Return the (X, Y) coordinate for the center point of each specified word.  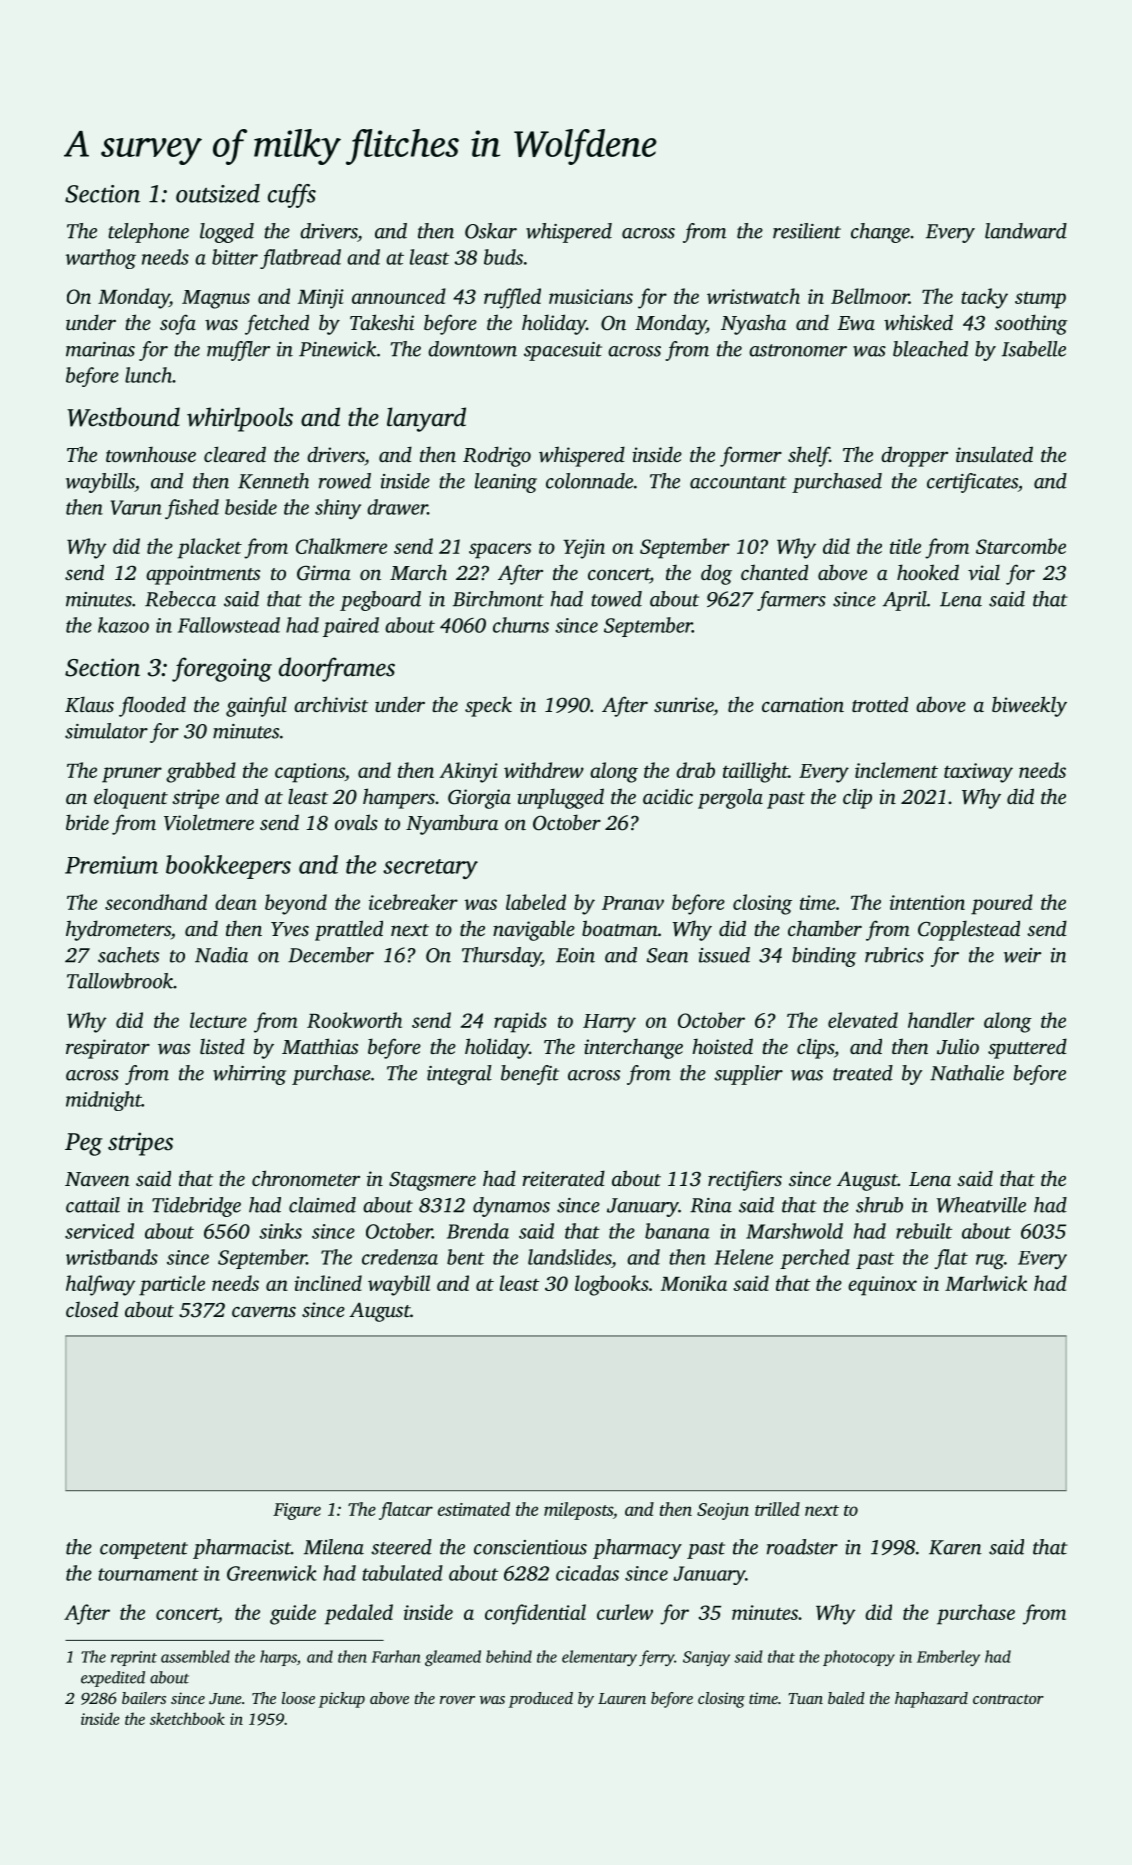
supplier (748, 1075)
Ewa (856, 323)
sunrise (684, 706)
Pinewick (338, 349)
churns (521, 625)
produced (541, 1700)
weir (1022, 955)
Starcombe (1021, 546)
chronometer (306, 1178)
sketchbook (187, 1718)
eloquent (131, 798)
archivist (331, 704)
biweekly (1029, 706)
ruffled (512, 298)
